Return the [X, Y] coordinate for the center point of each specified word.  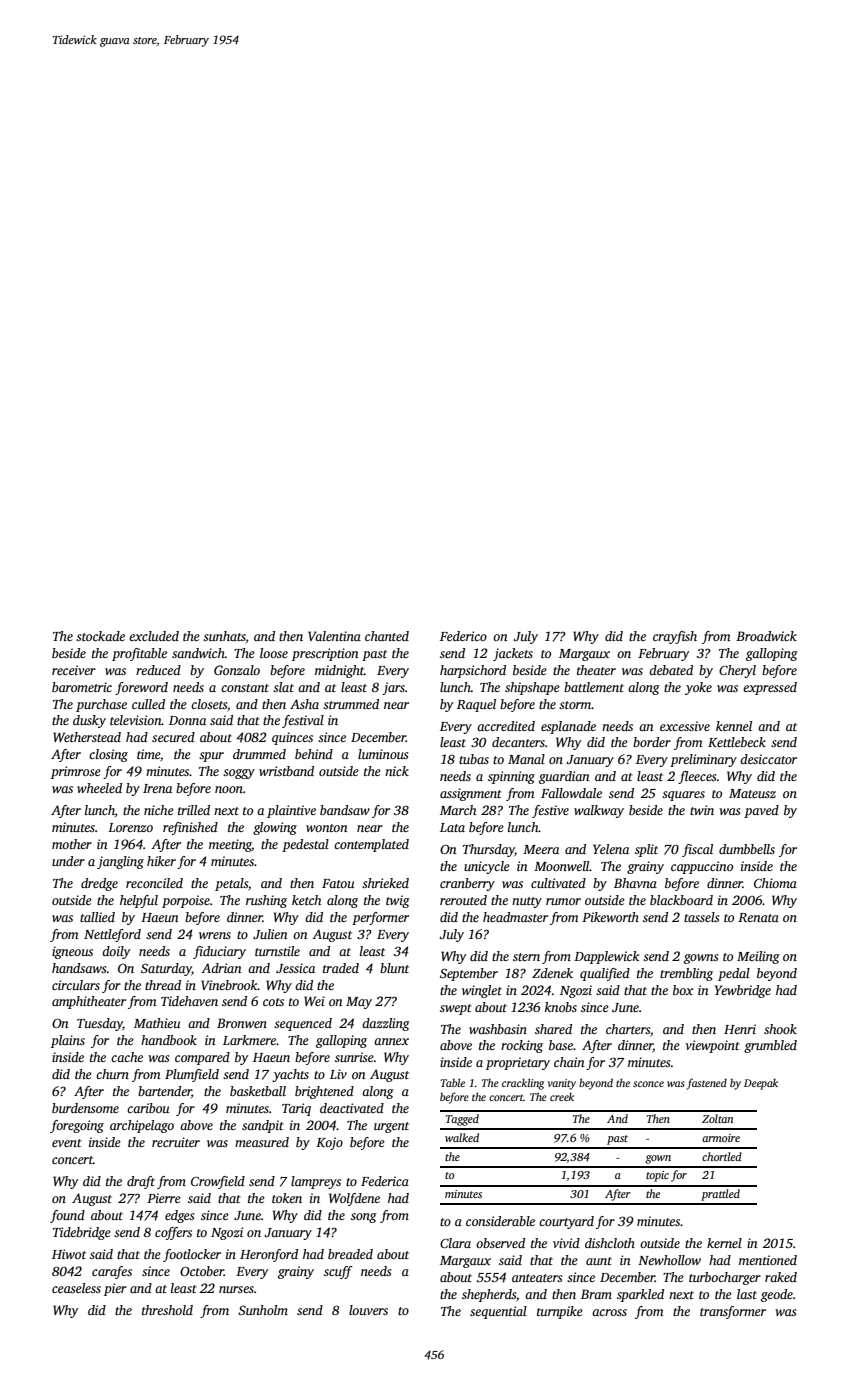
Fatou [338, 883]
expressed [770, 688]
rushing [266, 901]
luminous [383, 754]
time [148, 754]
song [364, 1218]
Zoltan [717, 1118]
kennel [734, 726]
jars [393, 688]
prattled [720, 1195]
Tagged [462, 1120]
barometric [82, 687]
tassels [701, 917]
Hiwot [69, 1254]
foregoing [77, 1126]
